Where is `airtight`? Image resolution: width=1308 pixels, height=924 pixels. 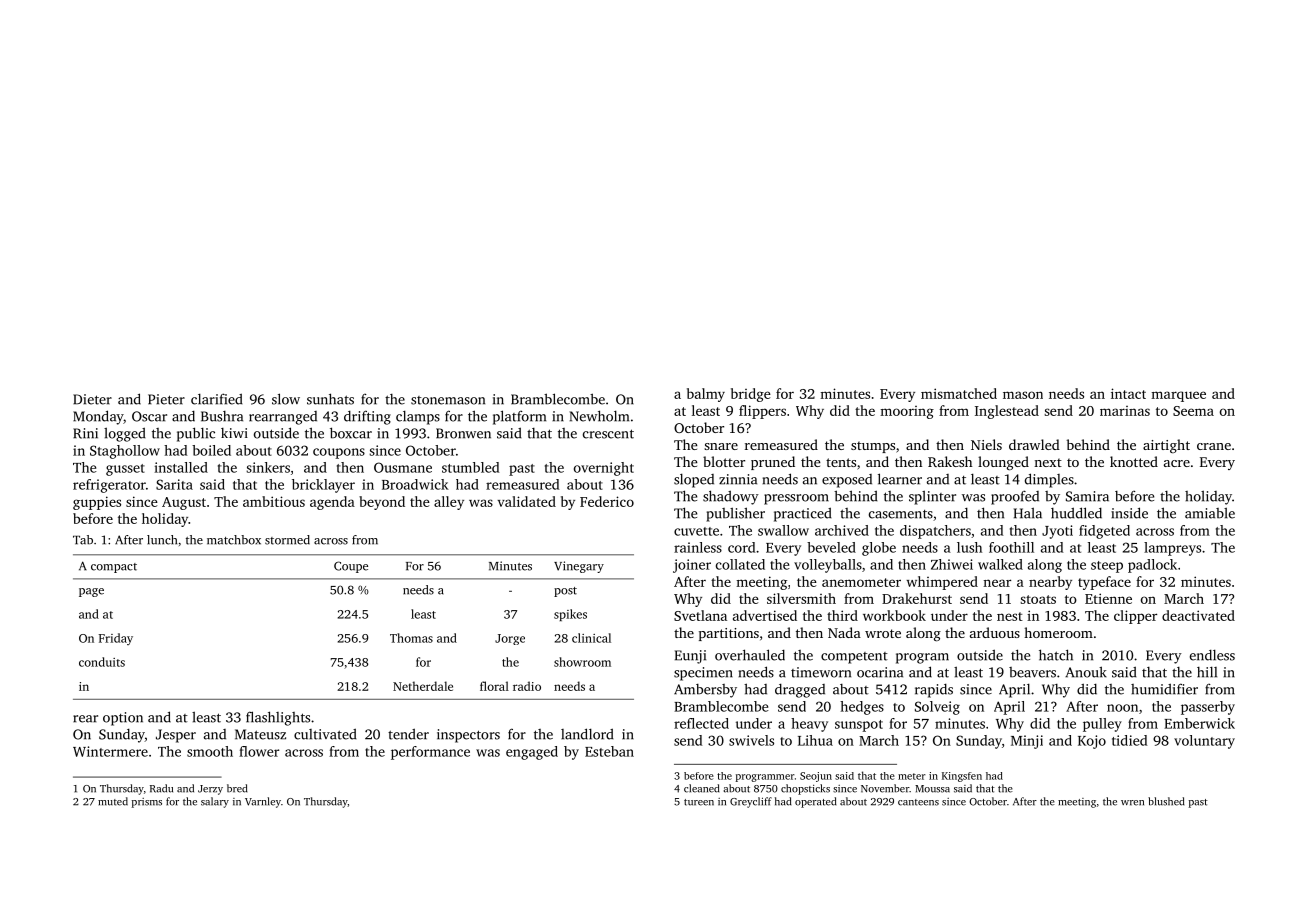
airtight is located at coordinates (1166, 446).
